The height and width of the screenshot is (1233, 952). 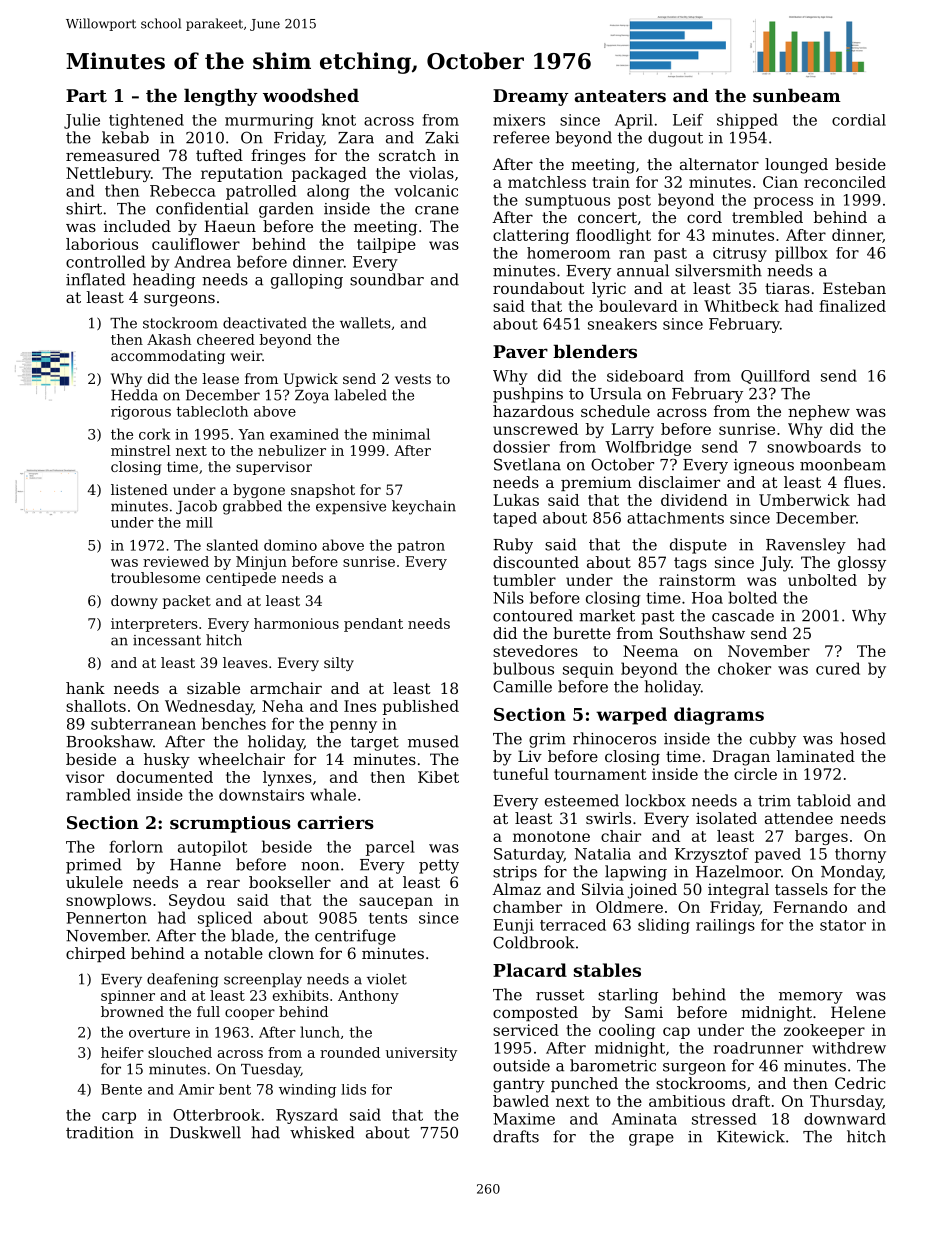 I want to click on Umberwick, so click(x=804, y=500).
